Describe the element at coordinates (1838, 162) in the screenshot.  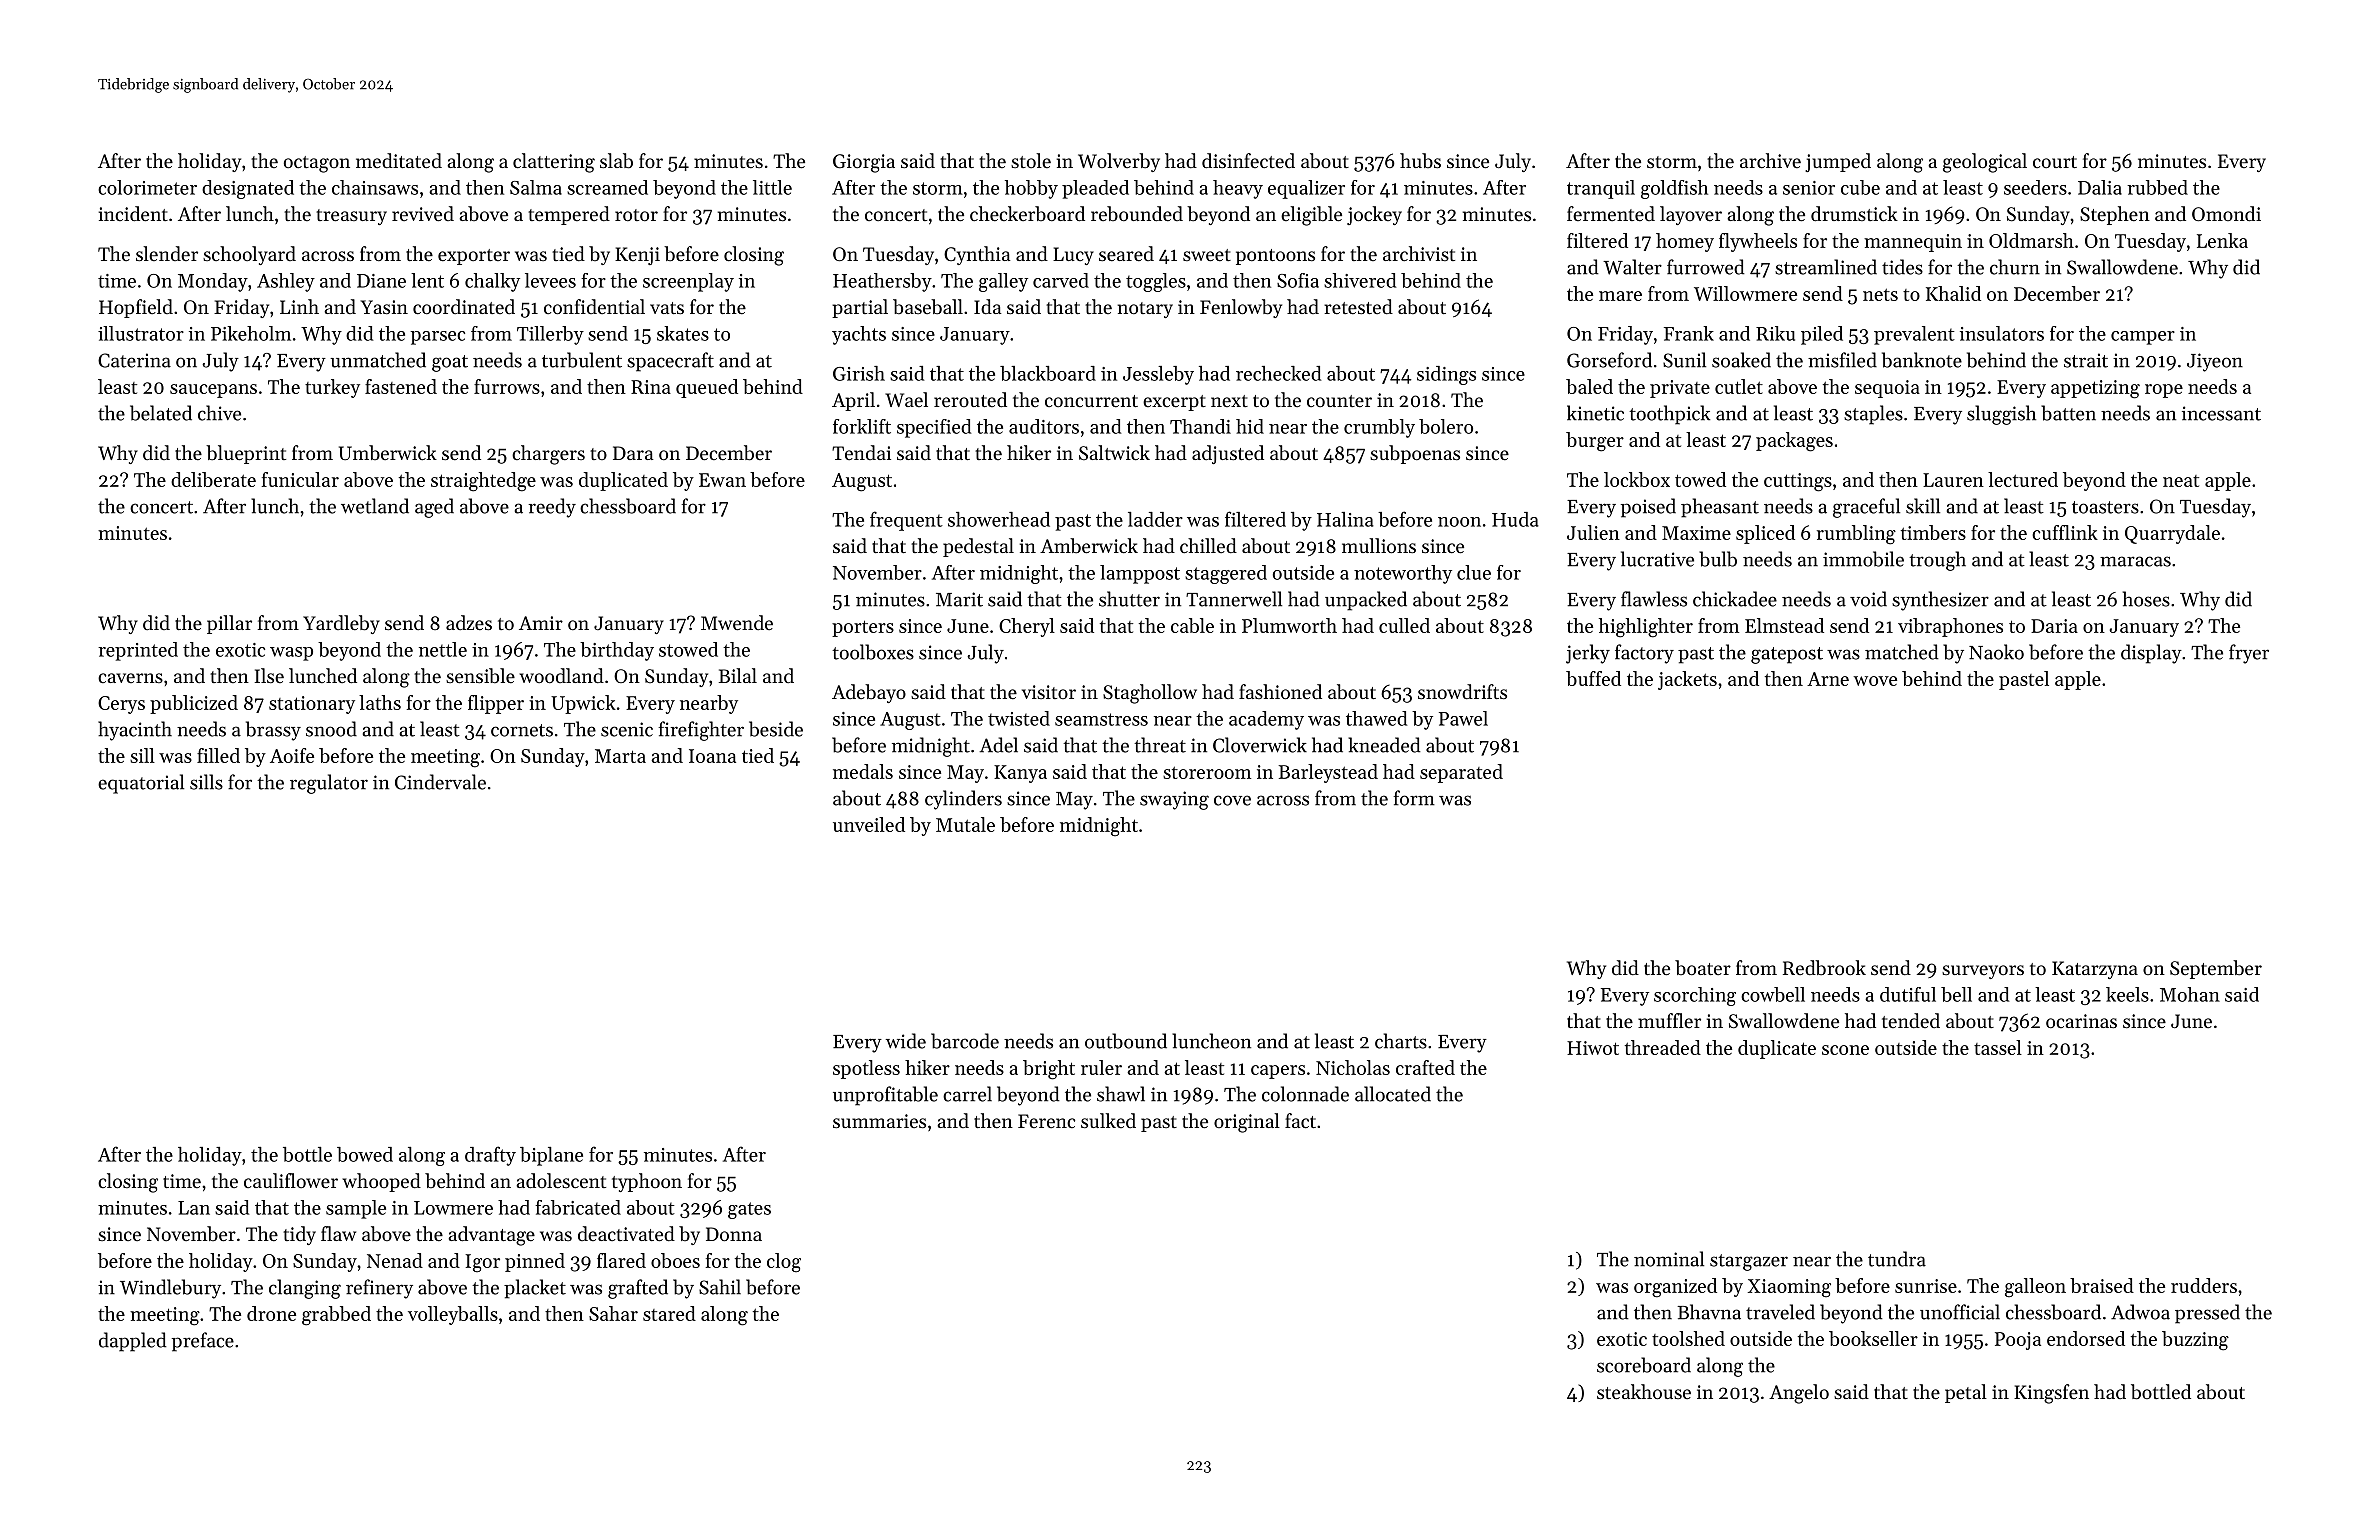
I see `jumped` at that location.
